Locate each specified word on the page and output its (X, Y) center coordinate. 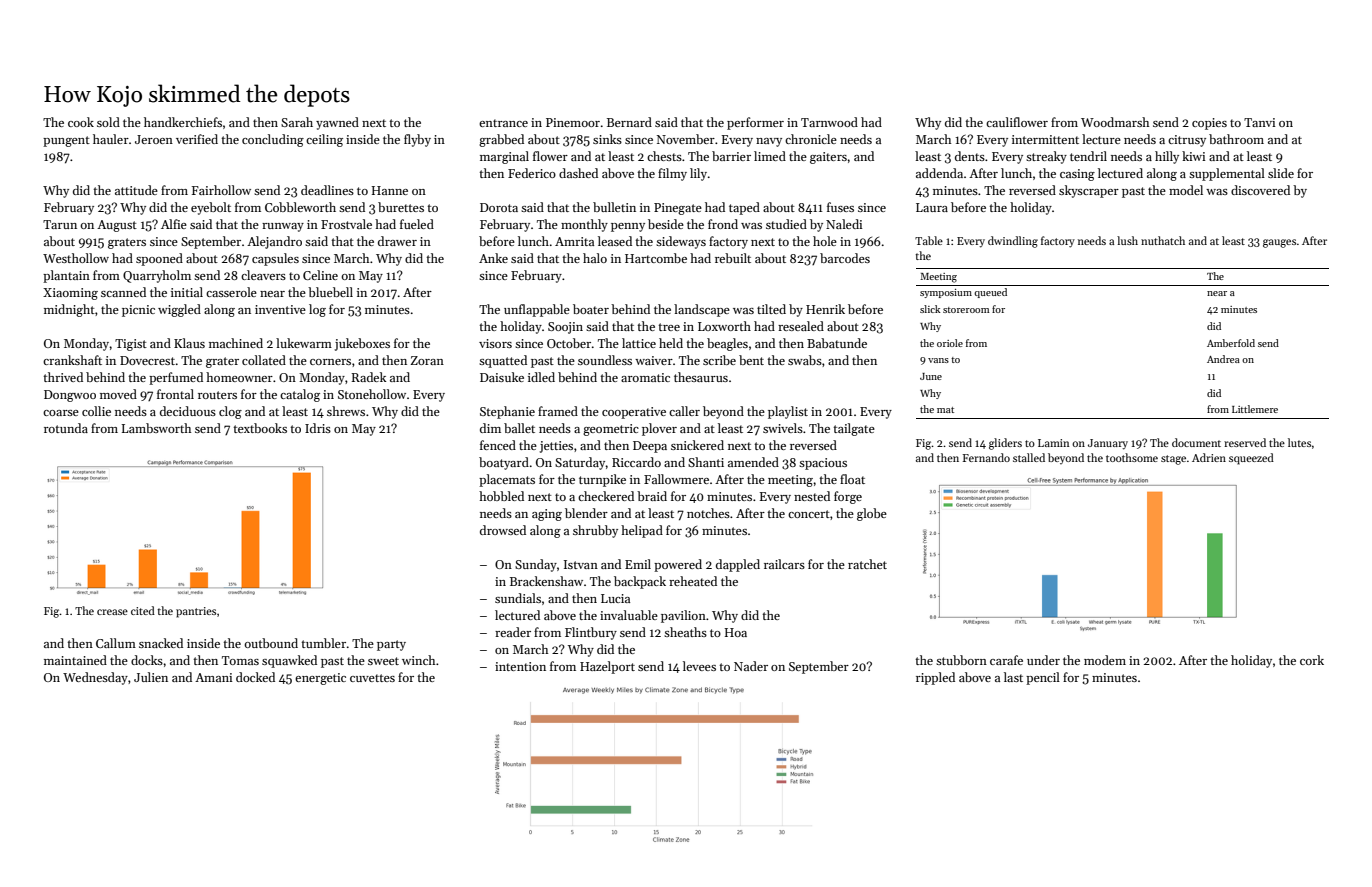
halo (595, 258)
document (1196, 442)
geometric (611, 430)
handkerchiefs (183, 122)
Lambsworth (156, 428)
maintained (75, 660)
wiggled (179, 310)
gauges (1279, 243)
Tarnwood (829, 122)
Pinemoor (573, 122)
